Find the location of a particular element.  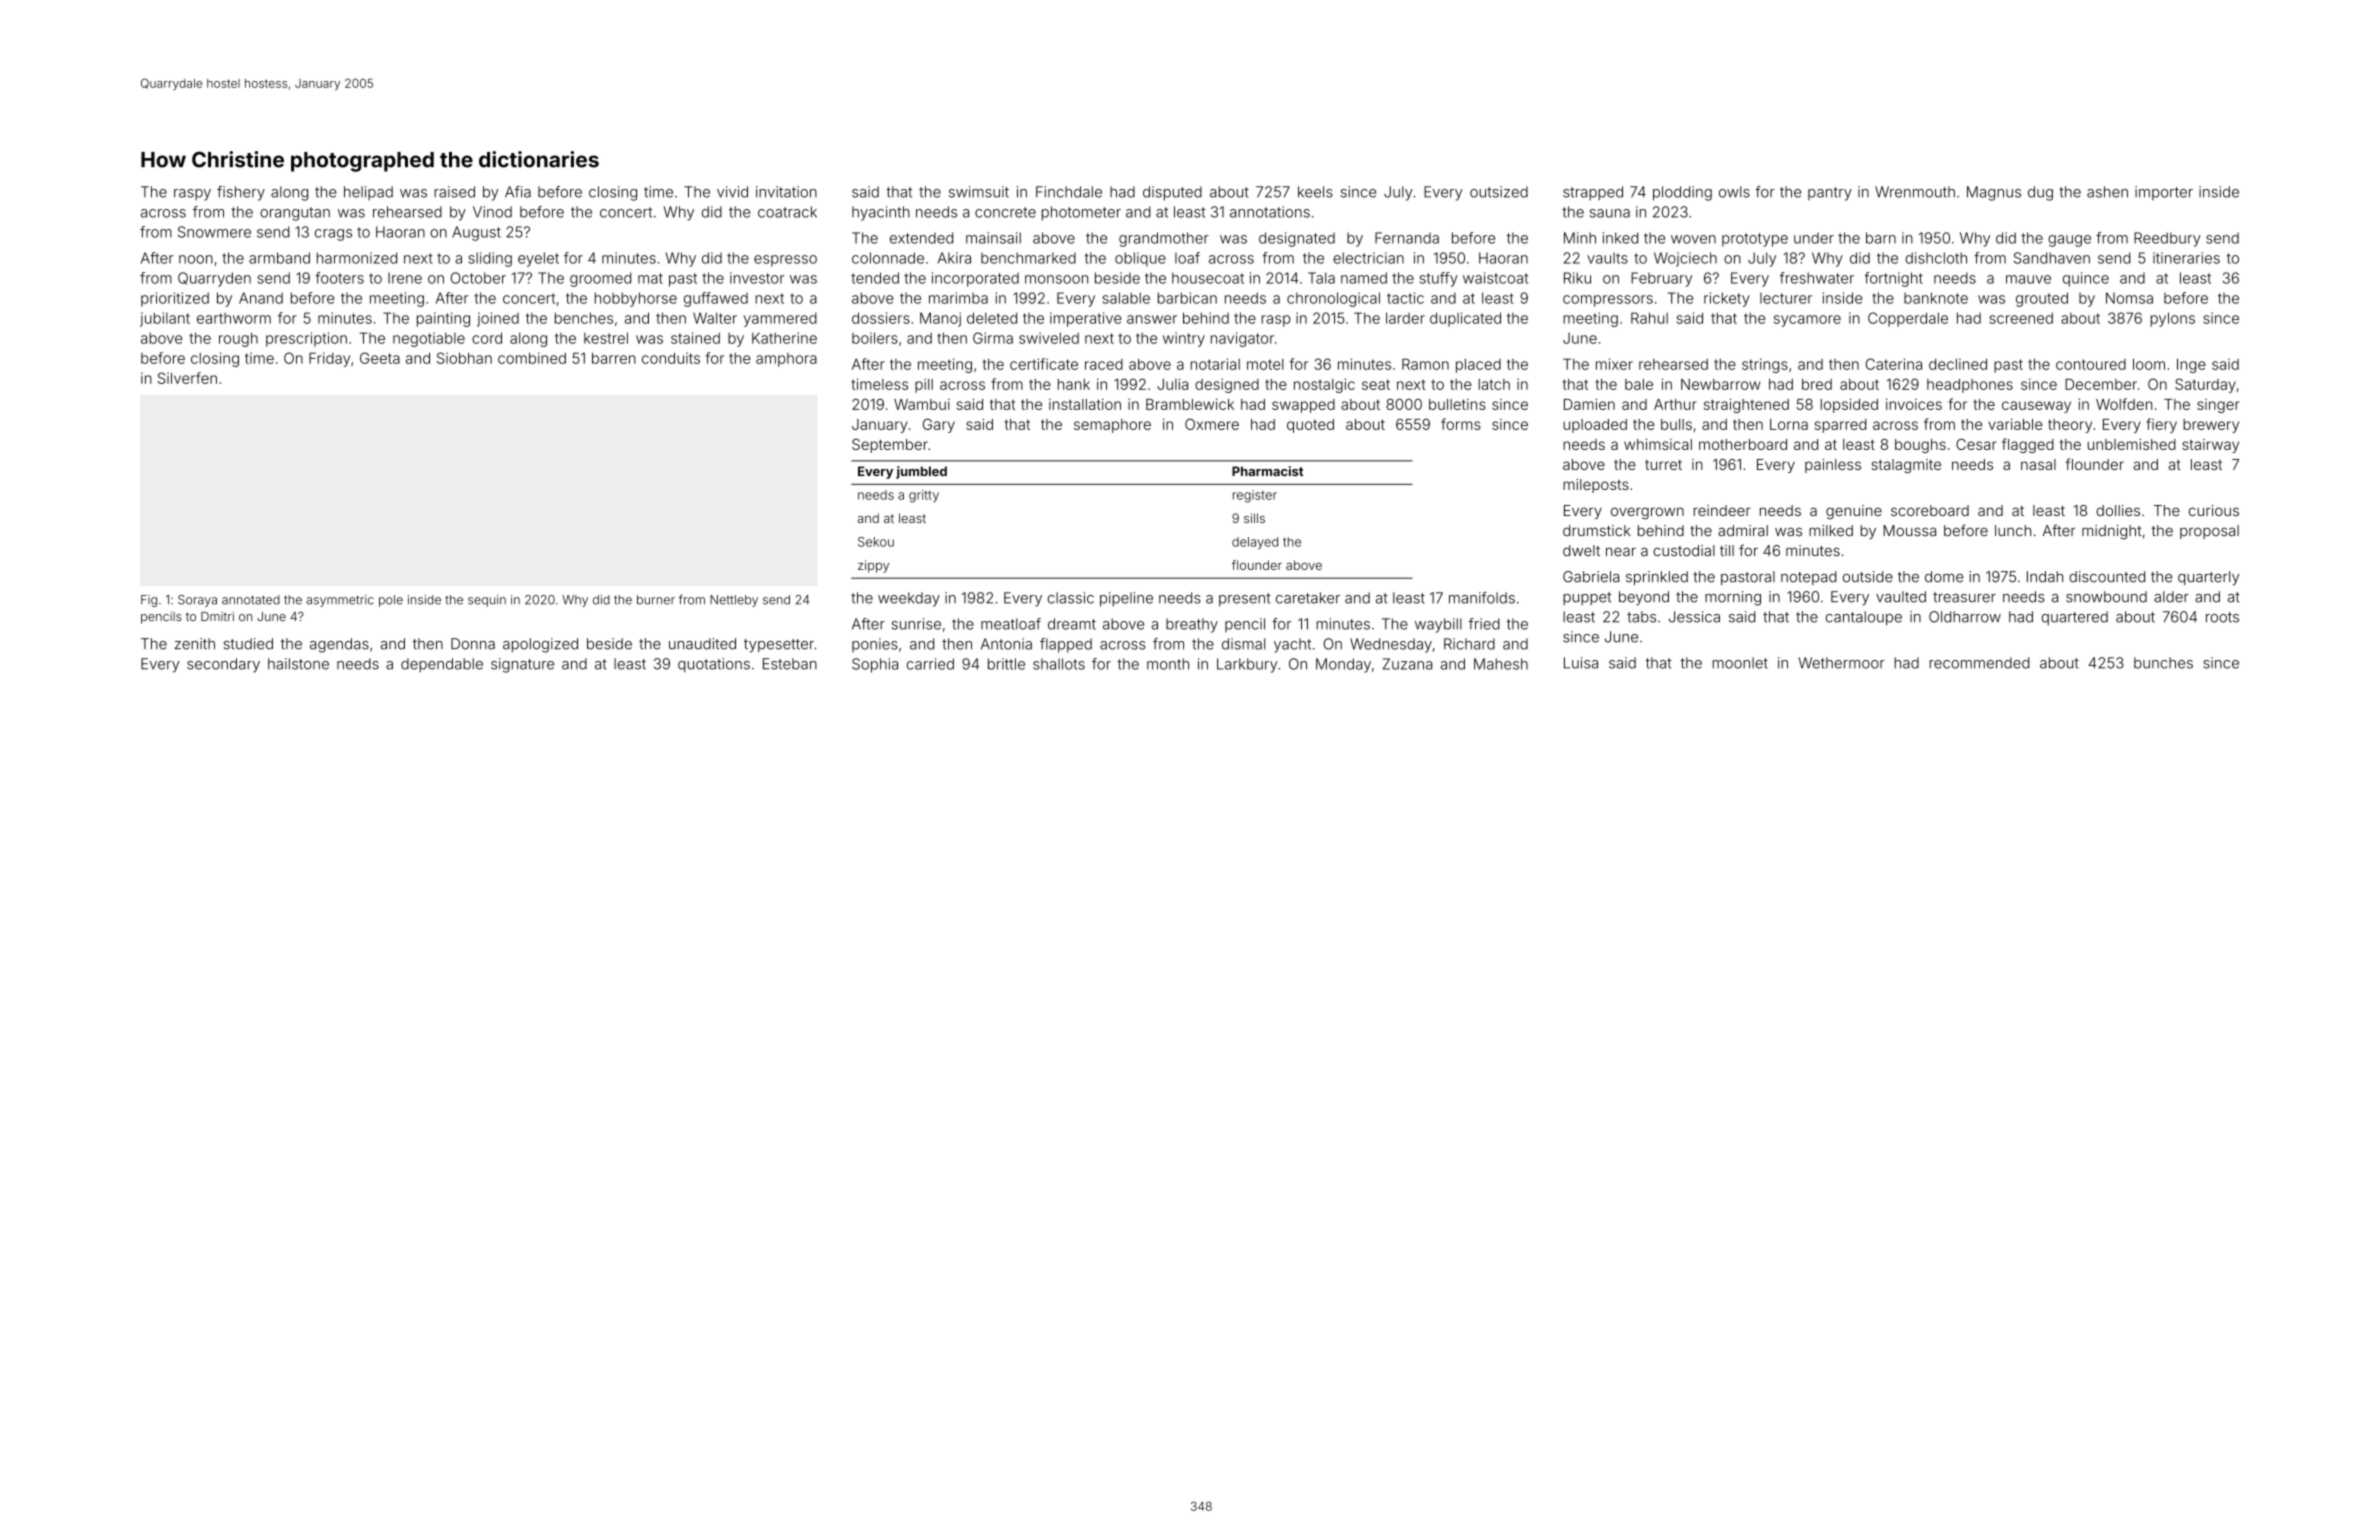

sprinkled is located at coordinates (1657, 578).
